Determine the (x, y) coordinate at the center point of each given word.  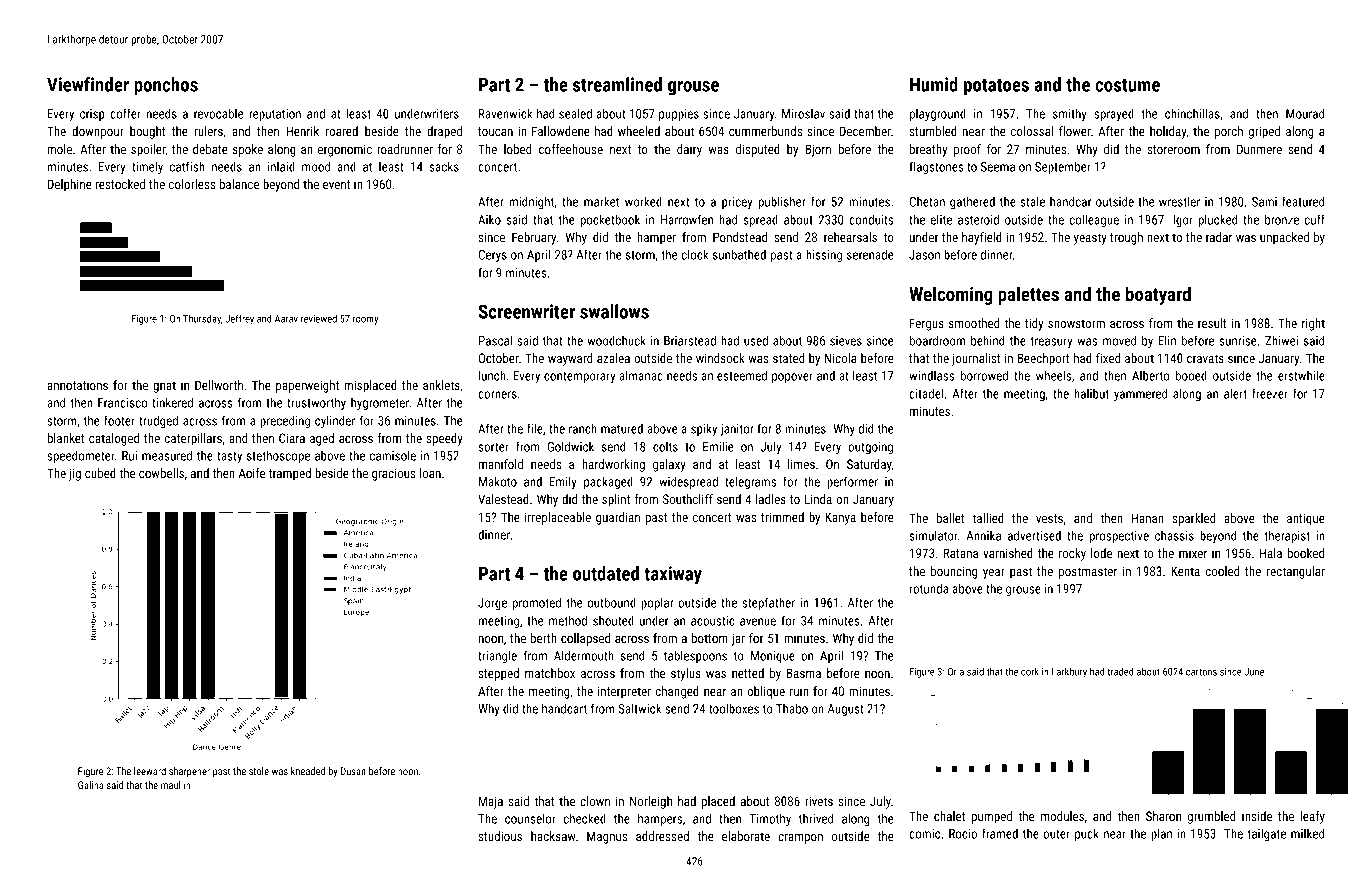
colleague (1094, 220)
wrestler (1179, 201)
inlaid (281, 166)
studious (500, 836)
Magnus (607, 837)
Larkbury (1069, 672)
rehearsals (850, 237)
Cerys (493, 256)
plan (1161, 834)
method (568, 620)
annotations (77, 385)
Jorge (492, 604)
